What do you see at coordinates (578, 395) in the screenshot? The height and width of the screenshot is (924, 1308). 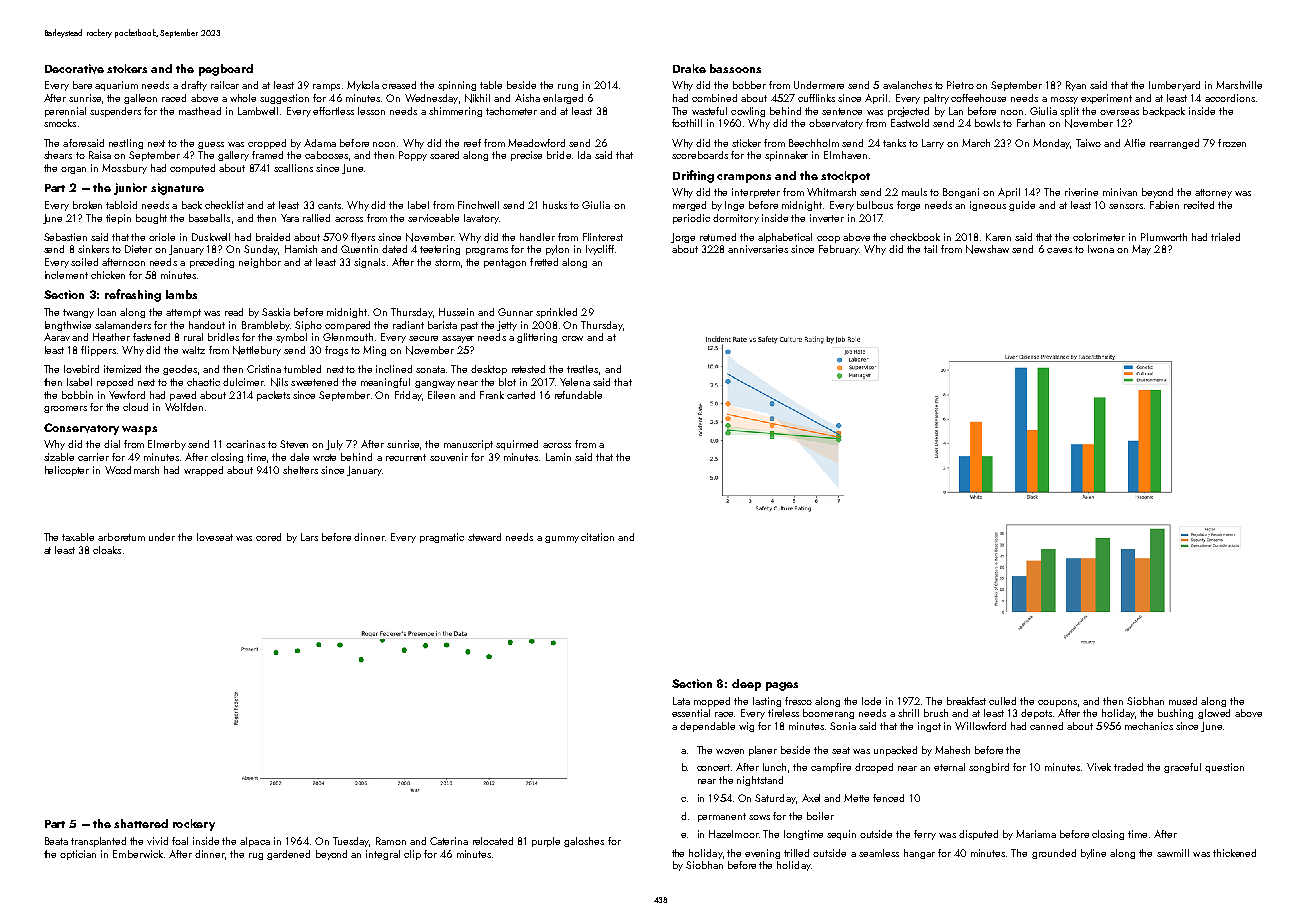 I see `refundable` at bounding box center [578, 395].
